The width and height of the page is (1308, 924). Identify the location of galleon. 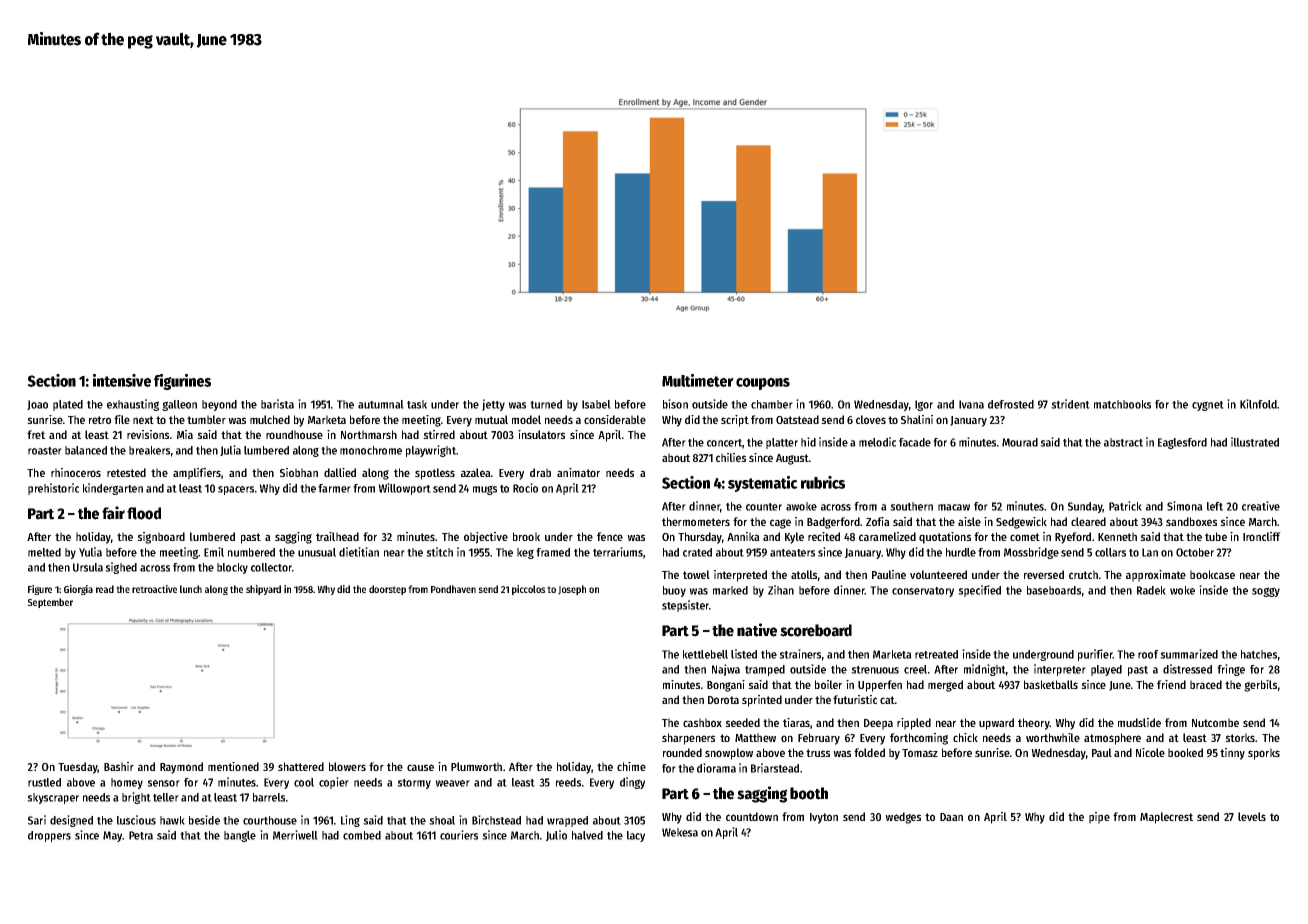
(179, 405).
